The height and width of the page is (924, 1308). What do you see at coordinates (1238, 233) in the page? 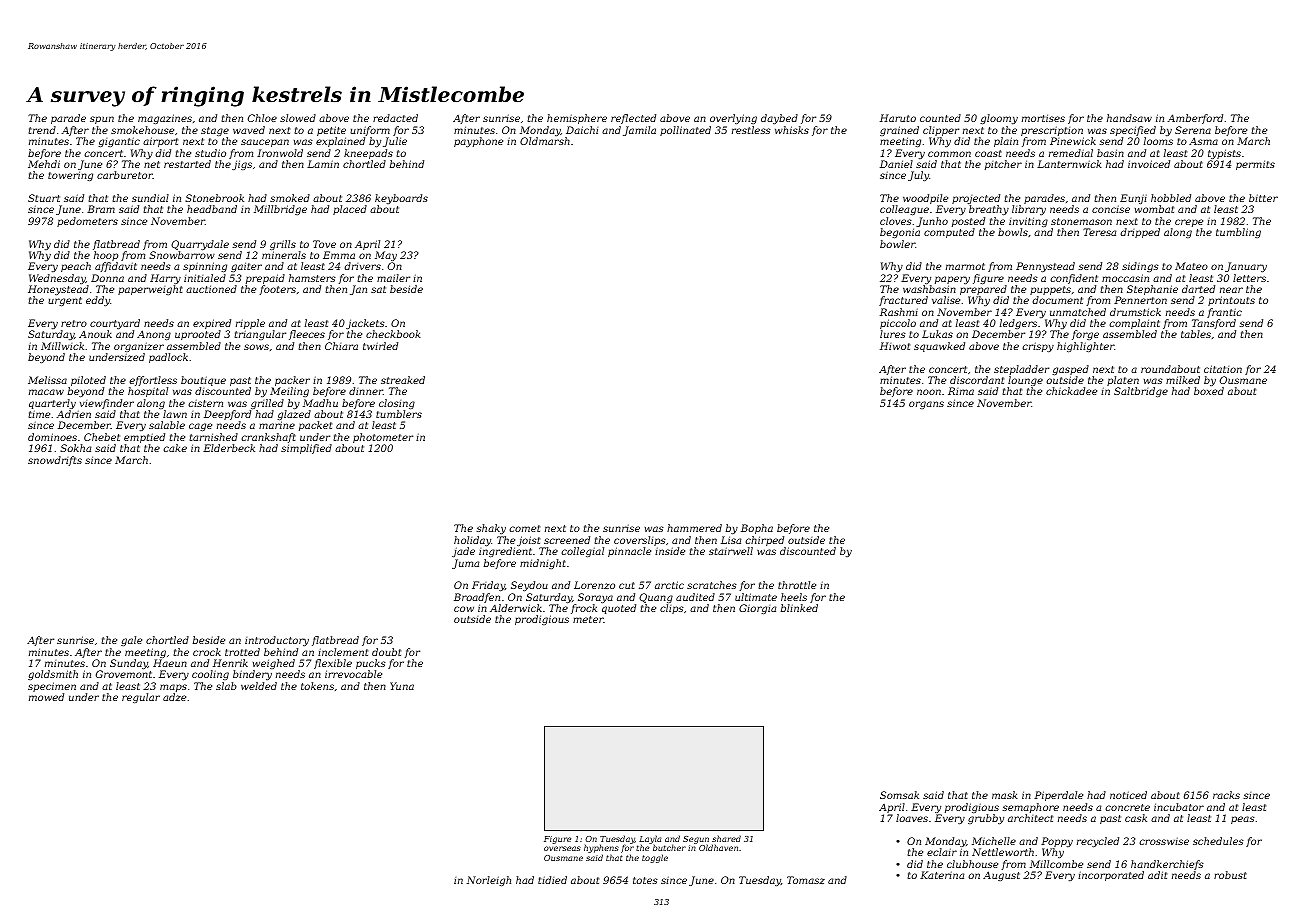
I see `tumbling` at bounding box center [1238, 233].
